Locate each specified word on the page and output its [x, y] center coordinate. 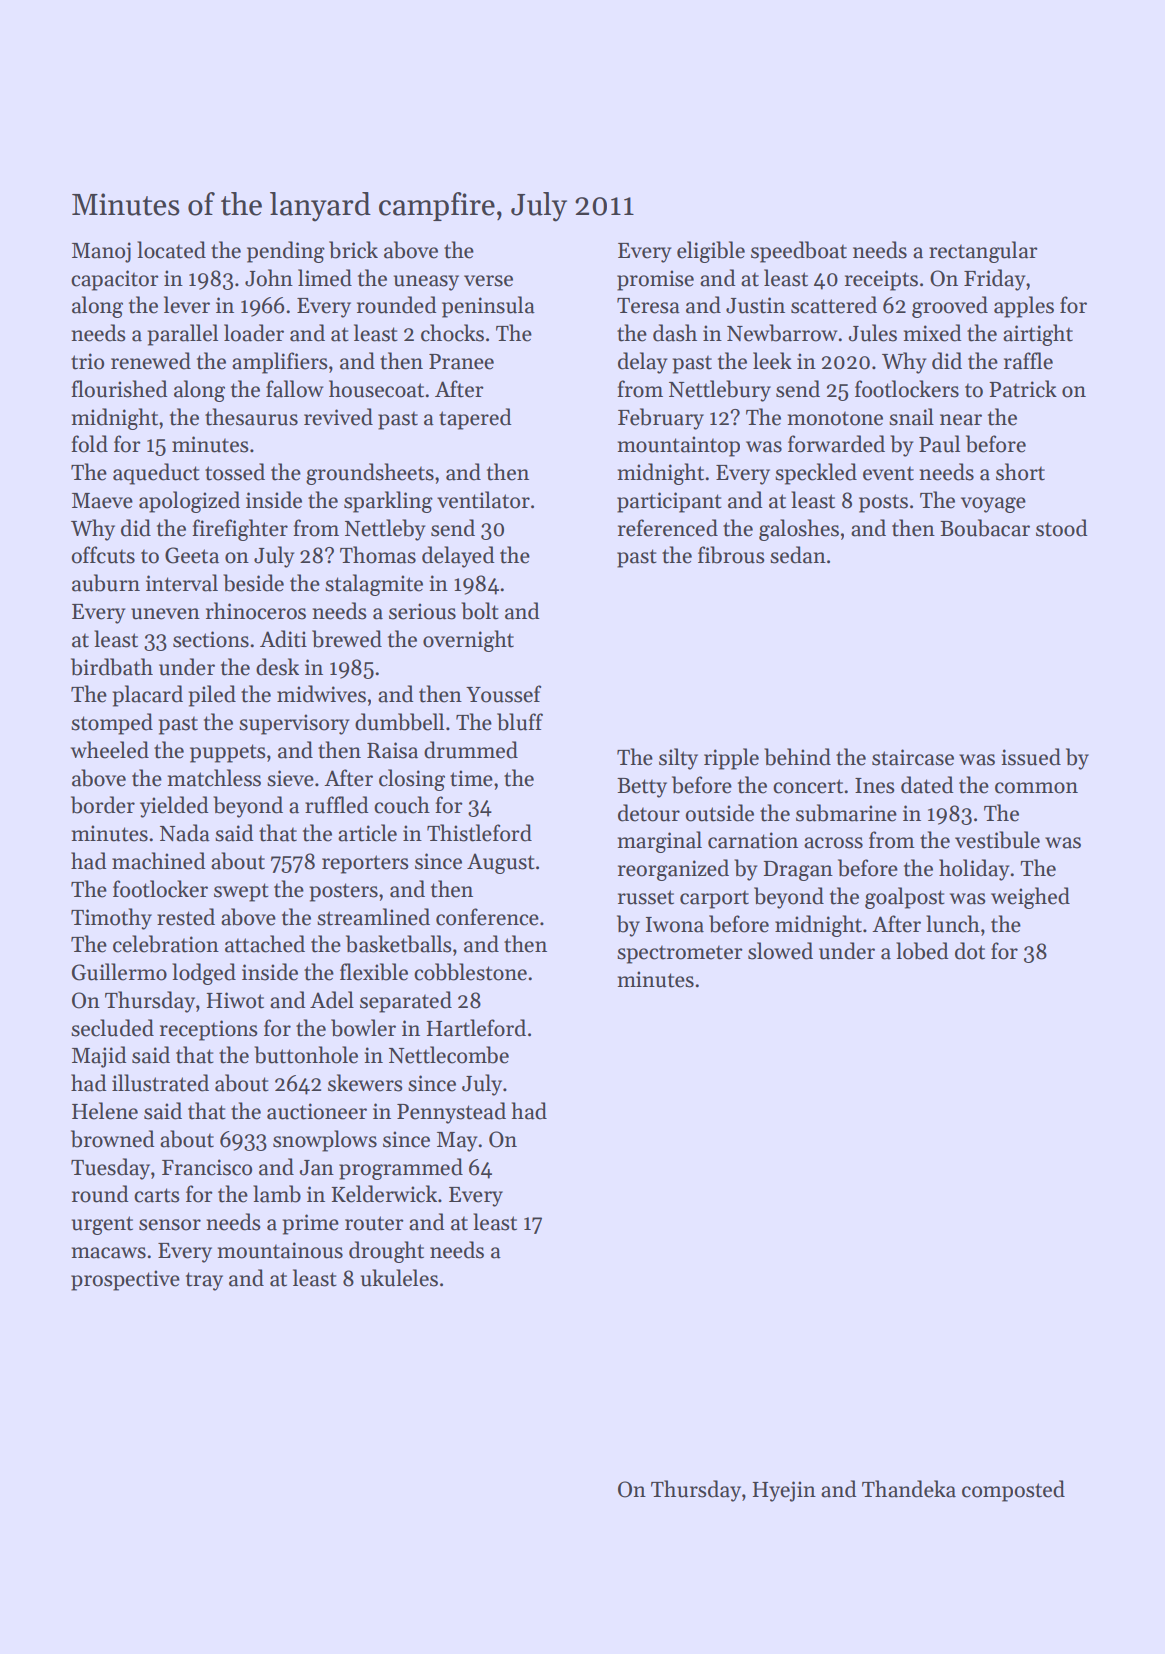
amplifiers [279, 363]
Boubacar [985, 528]
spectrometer [680, 954]
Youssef [503, 694]
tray [204, 1281]
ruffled [336, 805]
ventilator [483, 500]
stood [1061, 528]
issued [1031, 757]
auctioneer [317, 1111]
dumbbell [399, 722]
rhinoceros [256, 611]
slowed [780, 951]
